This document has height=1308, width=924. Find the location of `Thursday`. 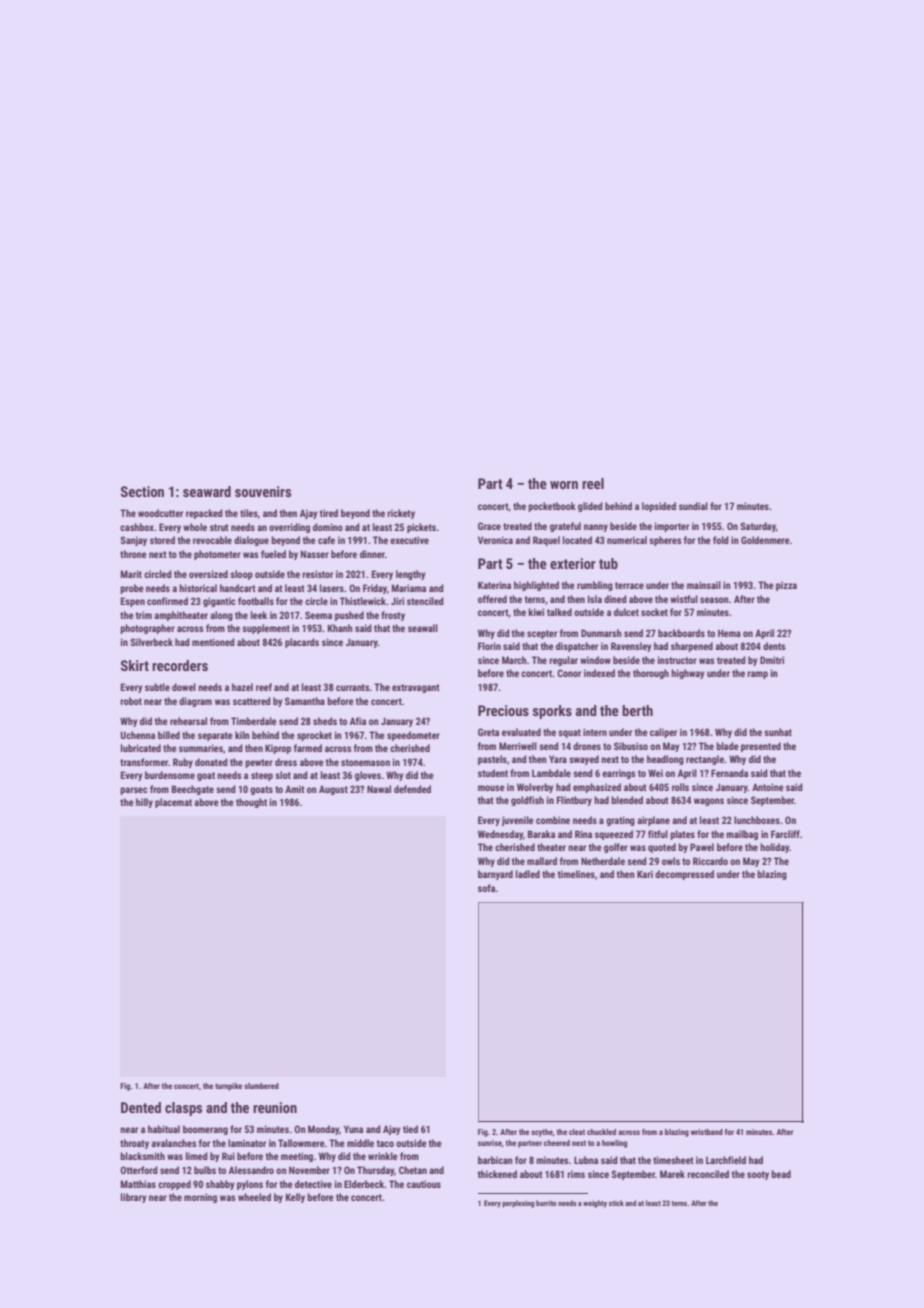

Thursday is located at coordinates (375, 1171).
